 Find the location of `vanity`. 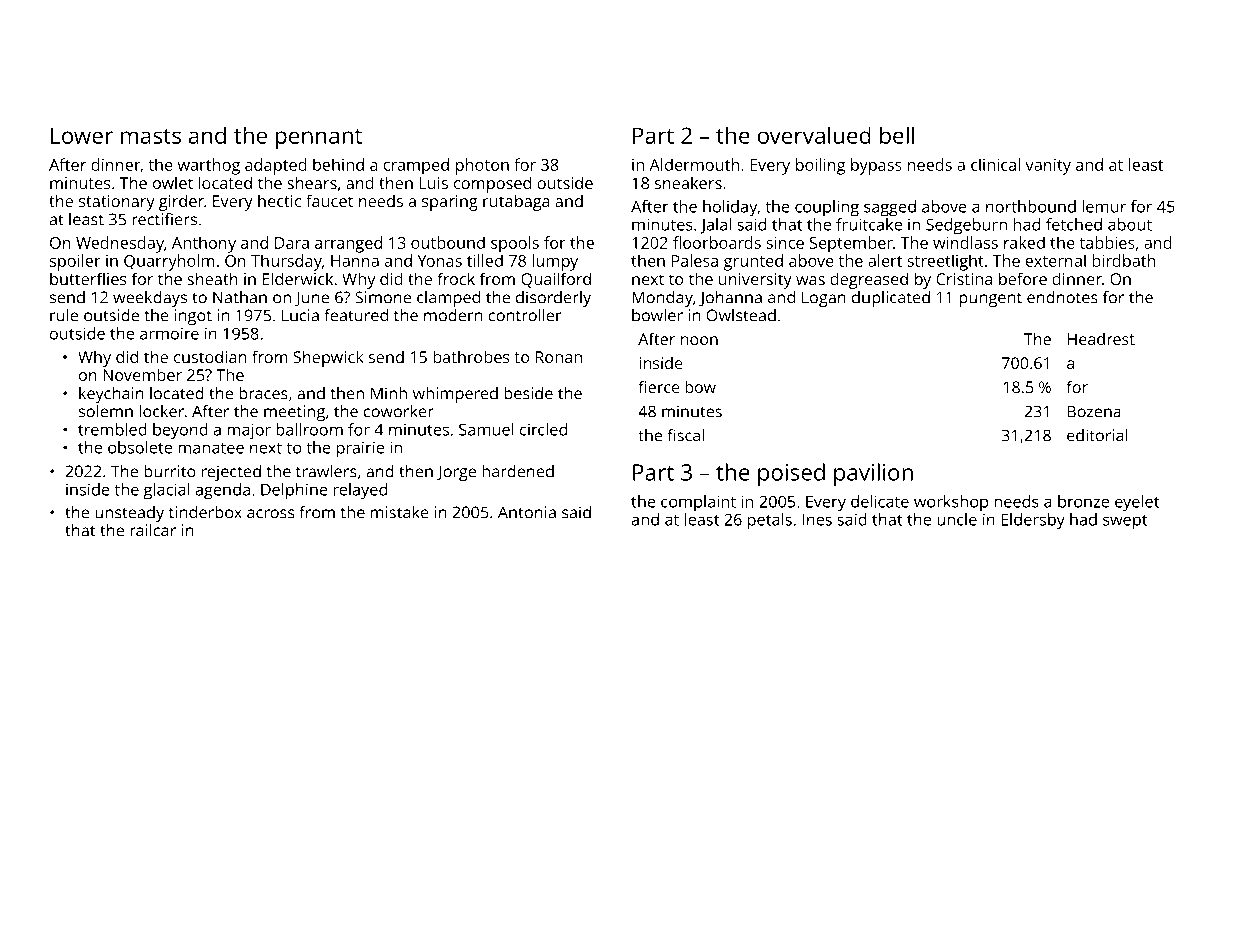

vanity is located at coordinates (1048, 167).
